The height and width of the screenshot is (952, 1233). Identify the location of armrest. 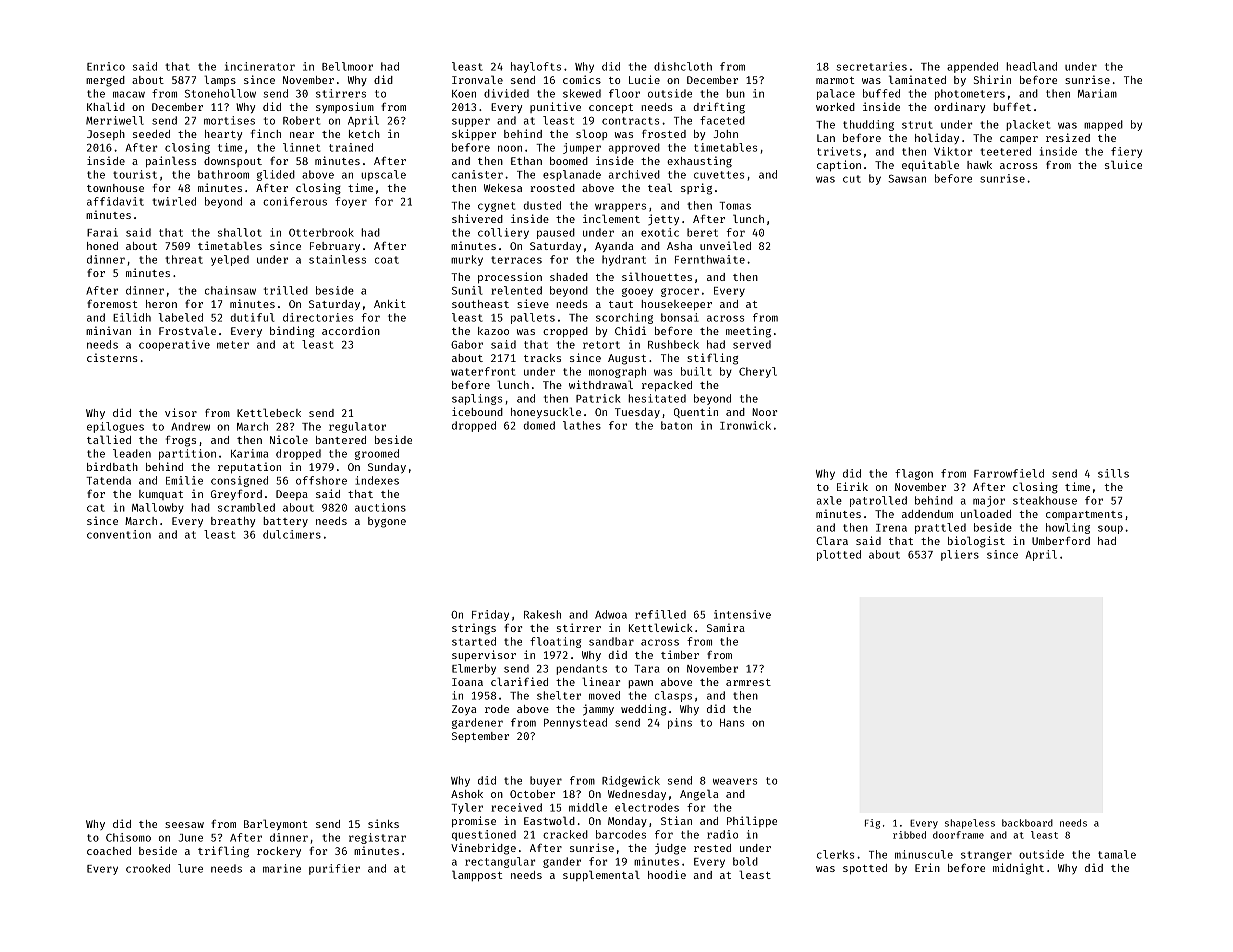
(748, 682).
